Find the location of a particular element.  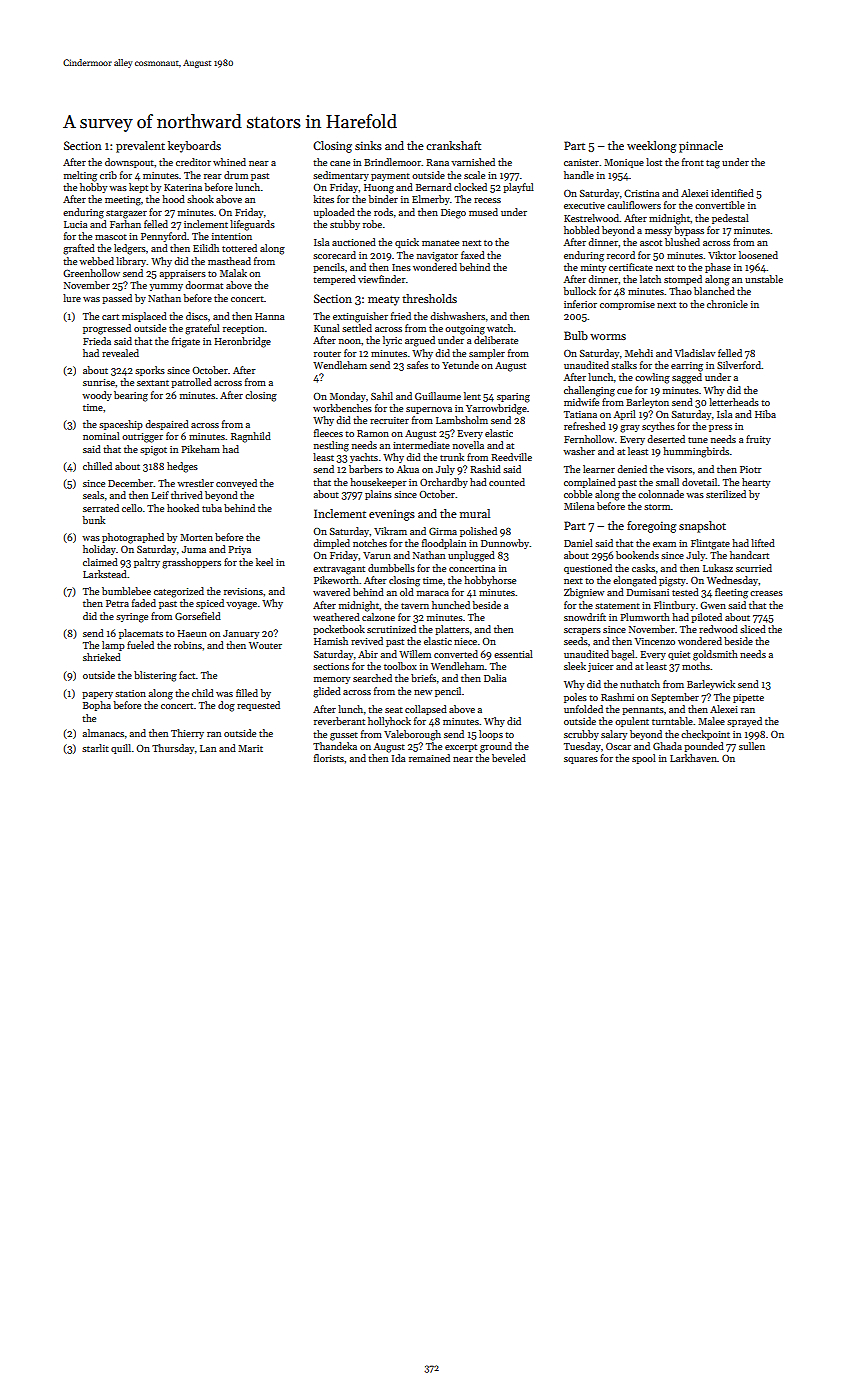

pinnacle is located at coordinates (701, 147).
